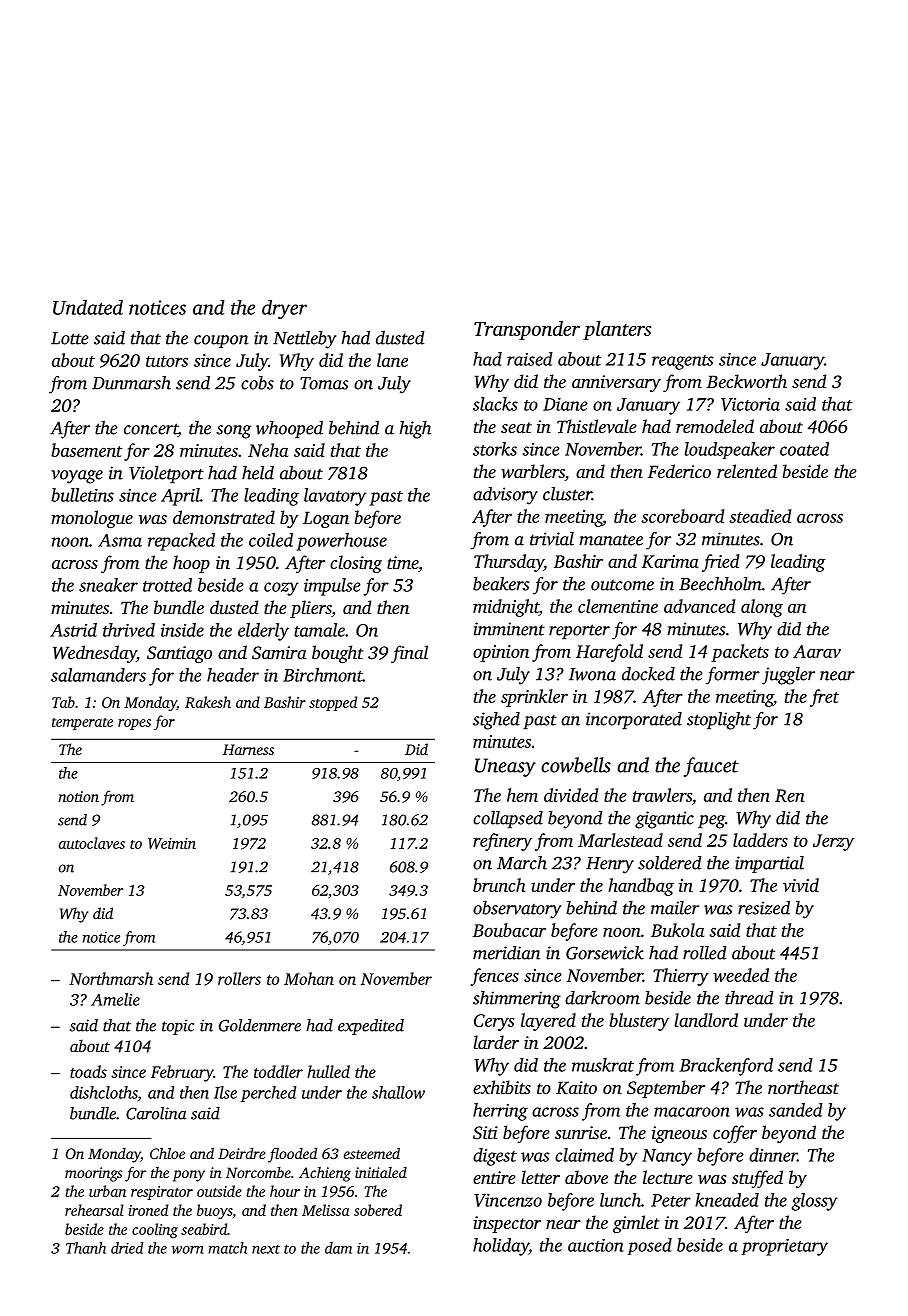 This page has height=1316, width=908. What do you see at coordinates (617, 330) in the page?
I see `planters` at bounding box center [617, 330].
